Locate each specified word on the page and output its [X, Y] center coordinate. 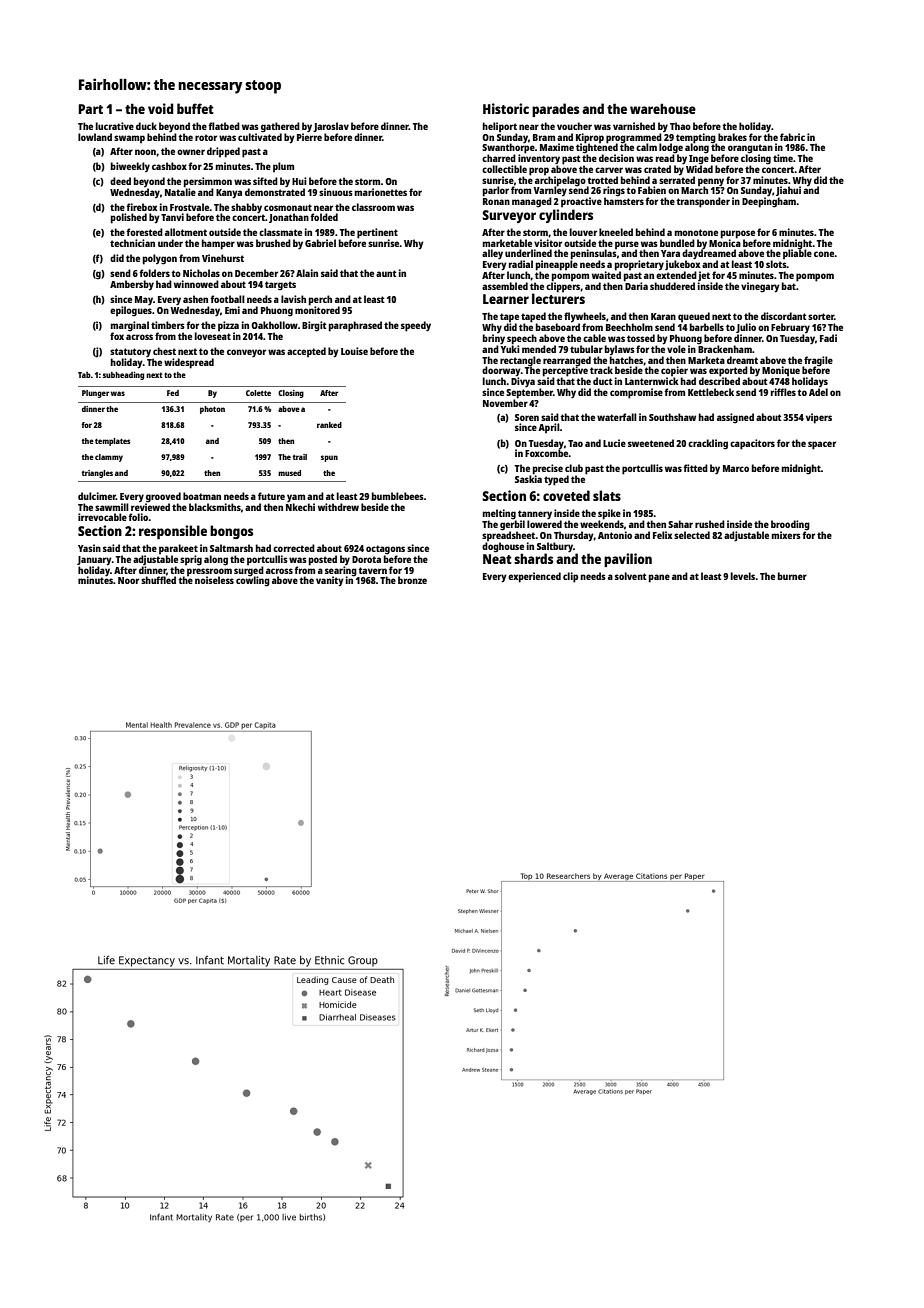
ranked [329, 425]
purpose [738, 234]
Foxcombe [547, 453]
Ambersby [132, 285]
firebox [141, 207]
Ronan [496, 201]
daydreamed [709, 255]
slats [607, 495]
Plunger [95, 394]
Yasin [89, 548]
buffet [195, 108]
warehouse [663, 108]
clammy [109, 458]
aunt [386, 273]
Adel [818, 392]
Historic [506, 108]
